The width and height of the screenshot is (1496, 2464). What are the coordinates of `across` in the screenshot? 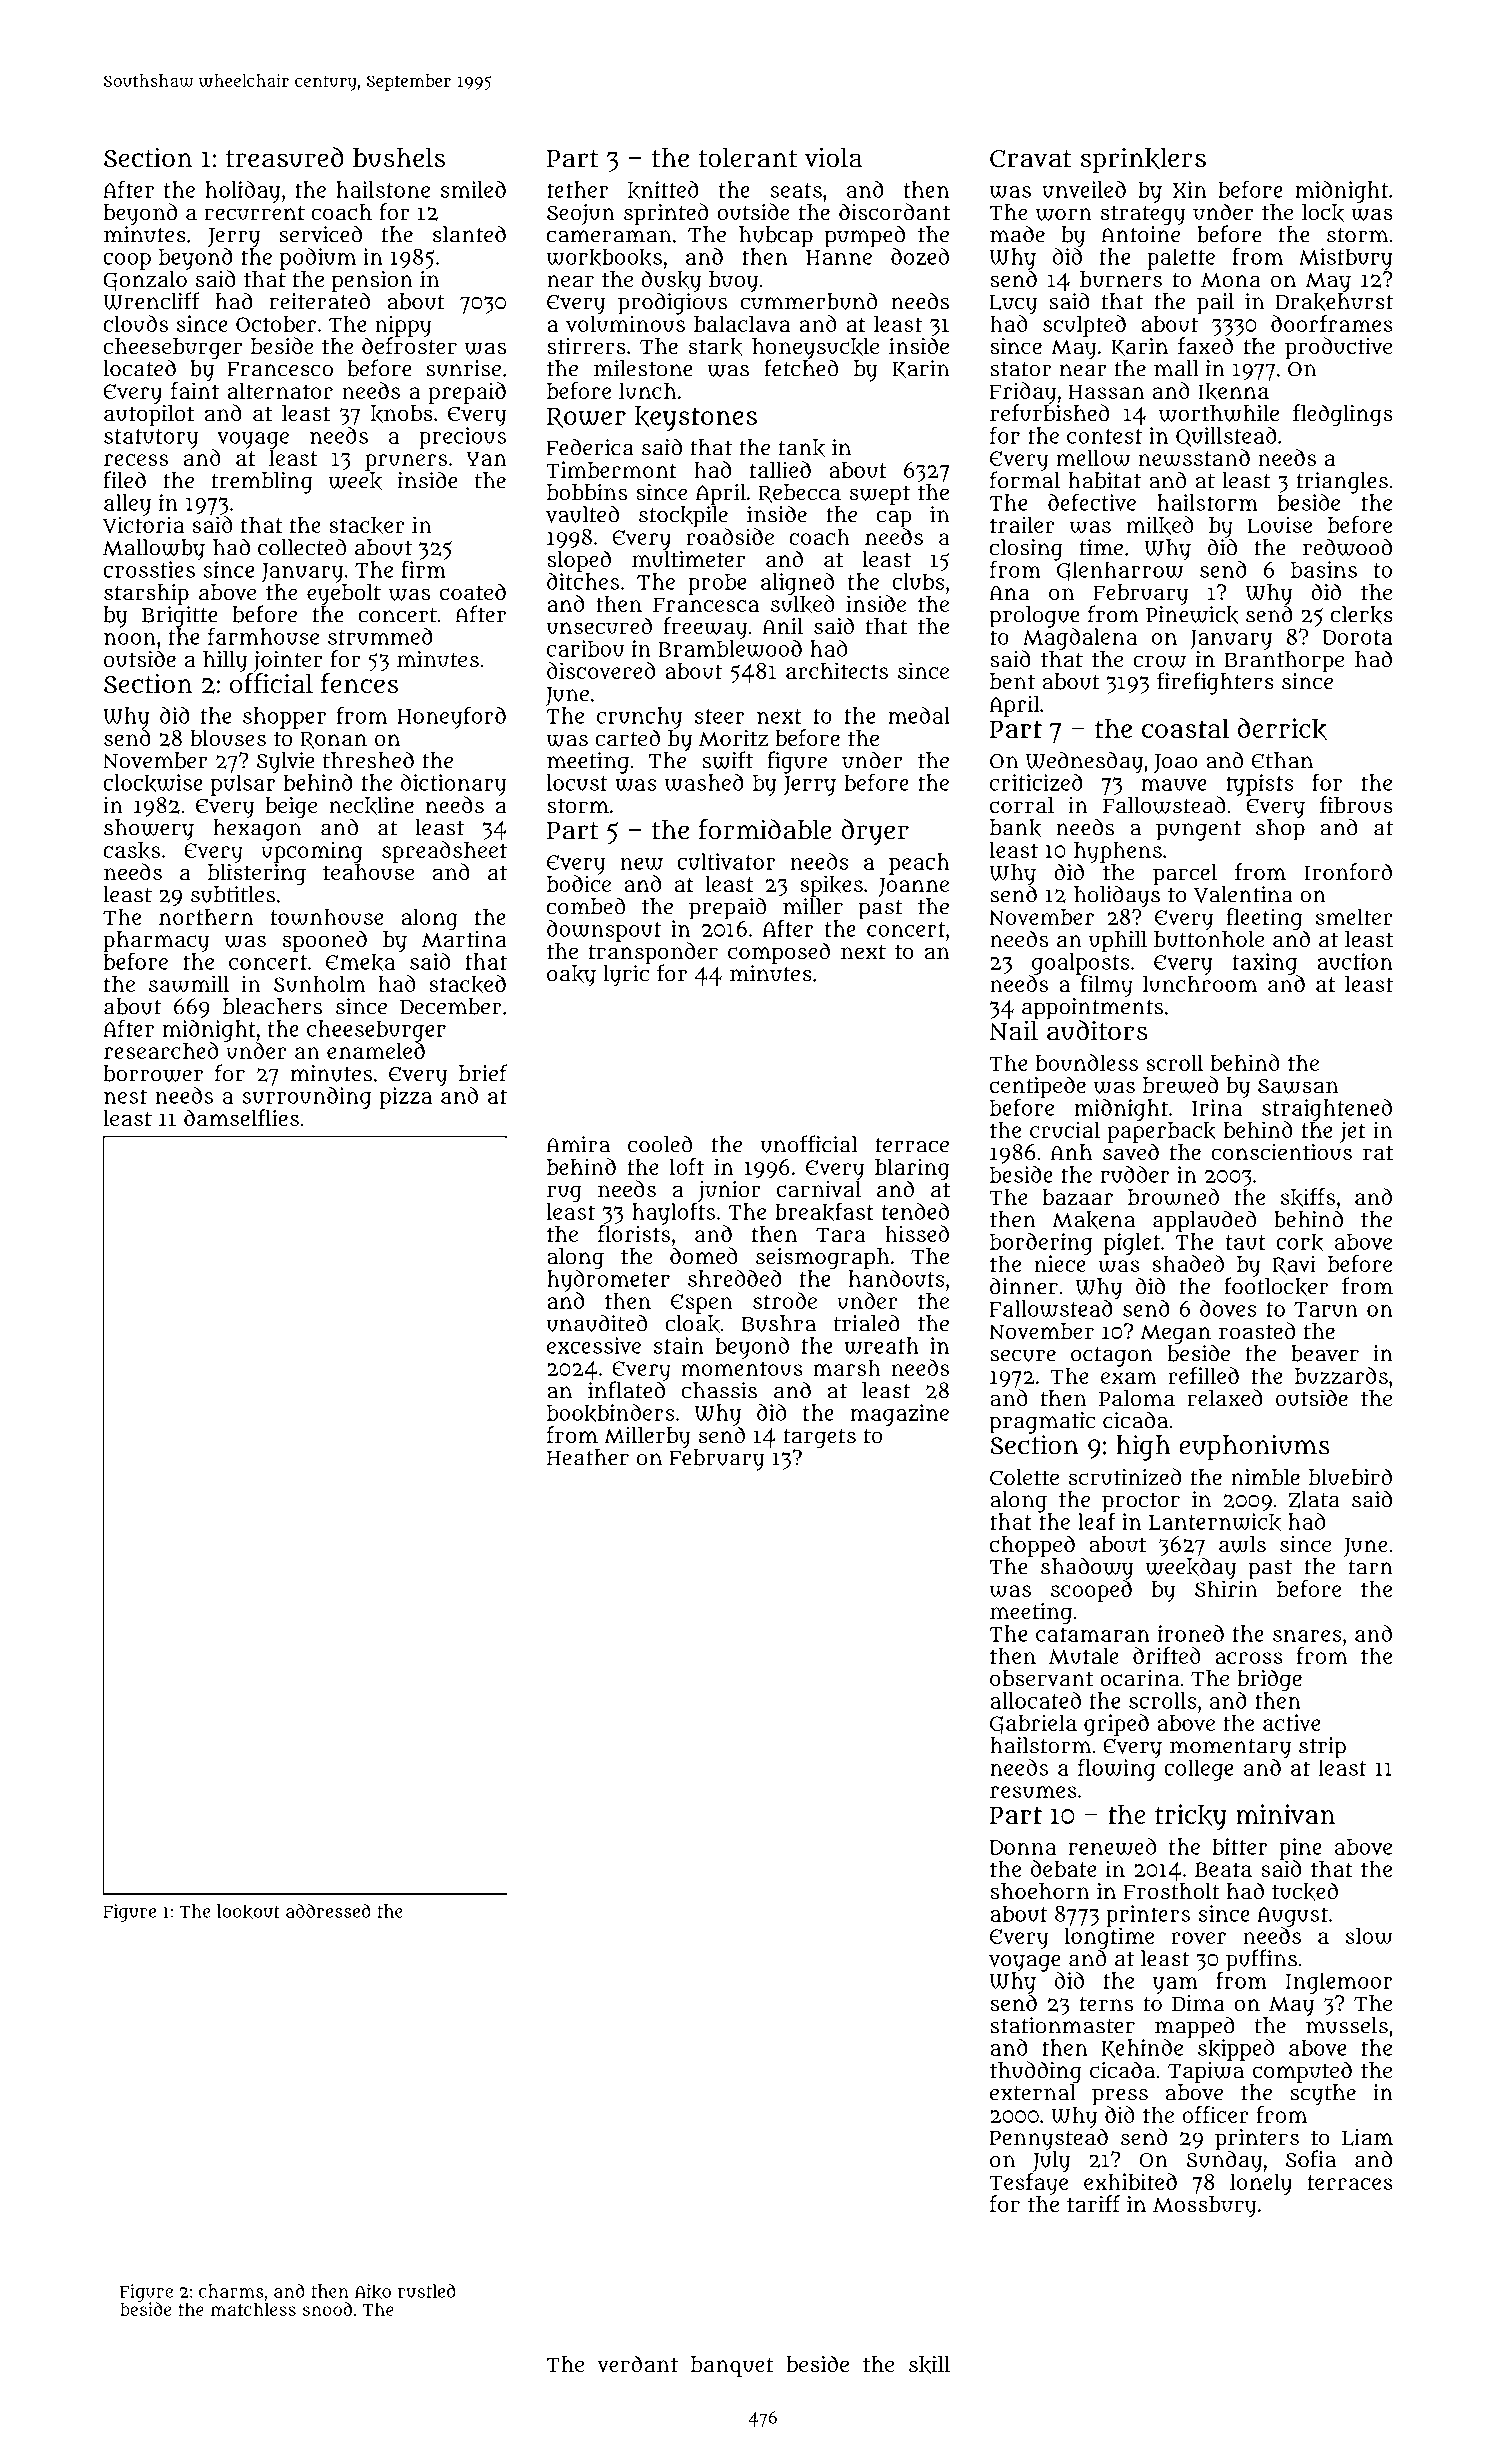 It's located at (1249, 1658).
